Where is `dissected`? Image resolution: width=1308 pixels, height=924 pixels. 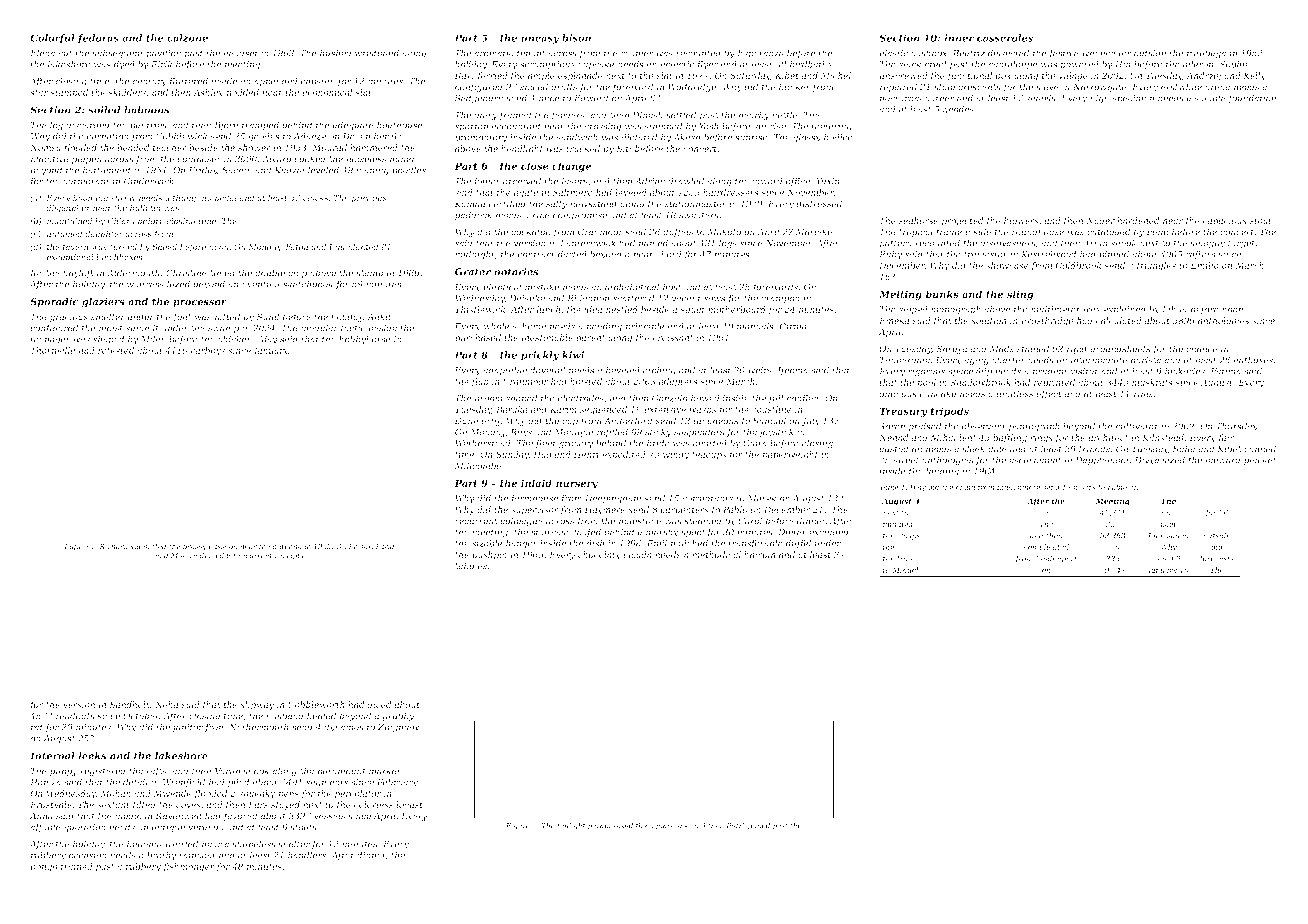
dissected is located at coordinates (1008, 53).
